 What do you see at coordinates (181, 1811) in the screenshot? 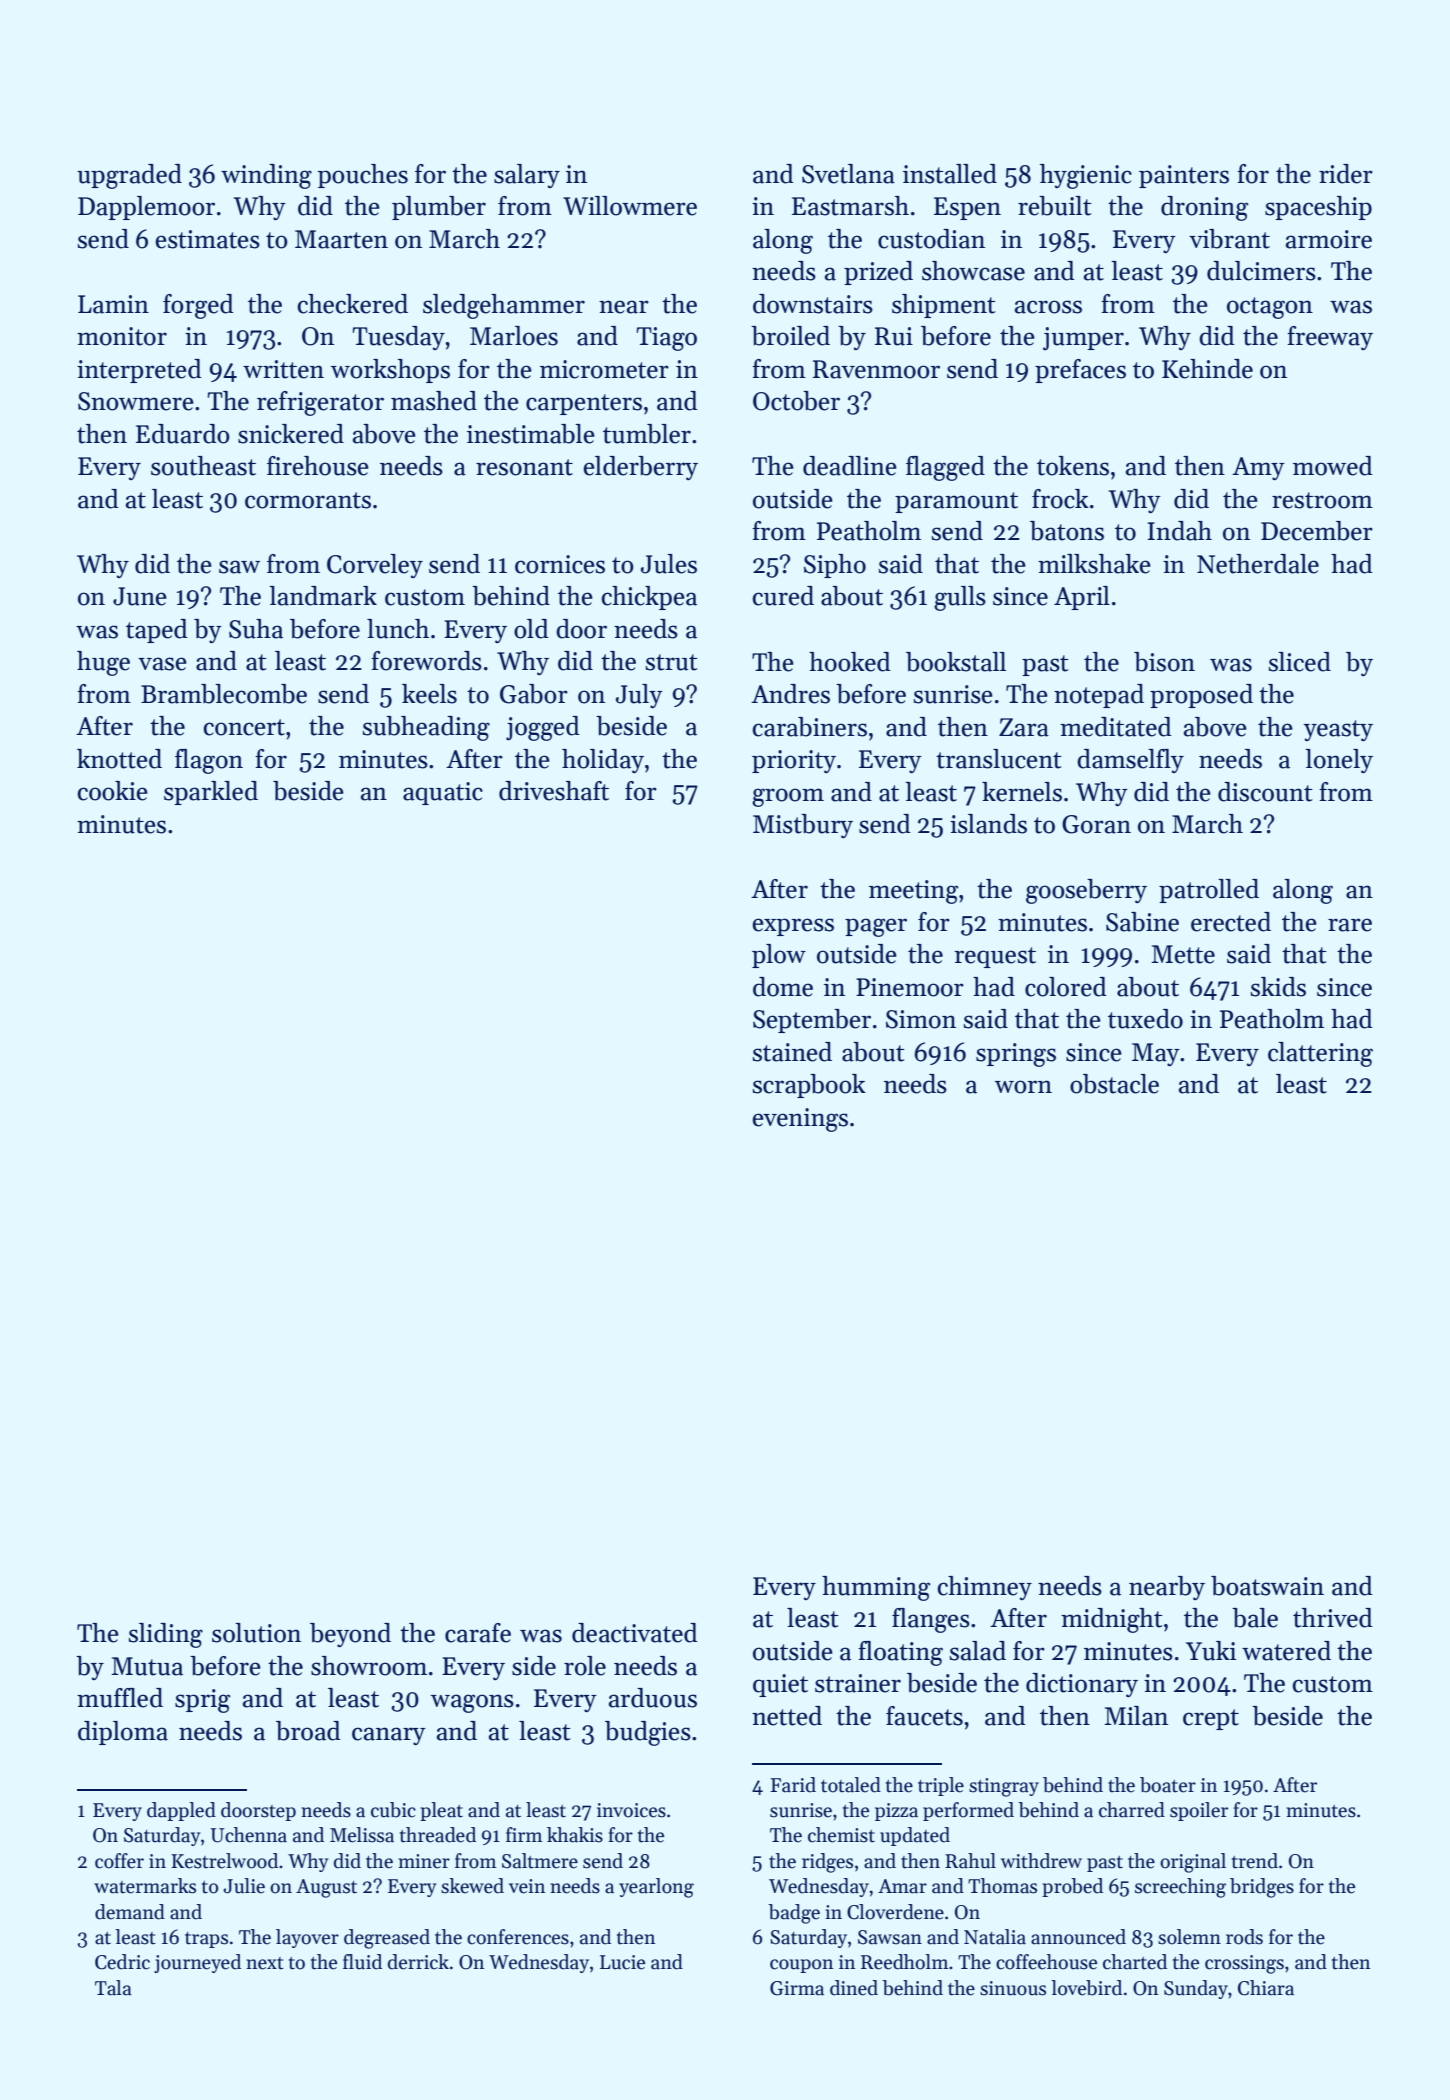
I see `dappled` at bounding box center [181, 1811].
